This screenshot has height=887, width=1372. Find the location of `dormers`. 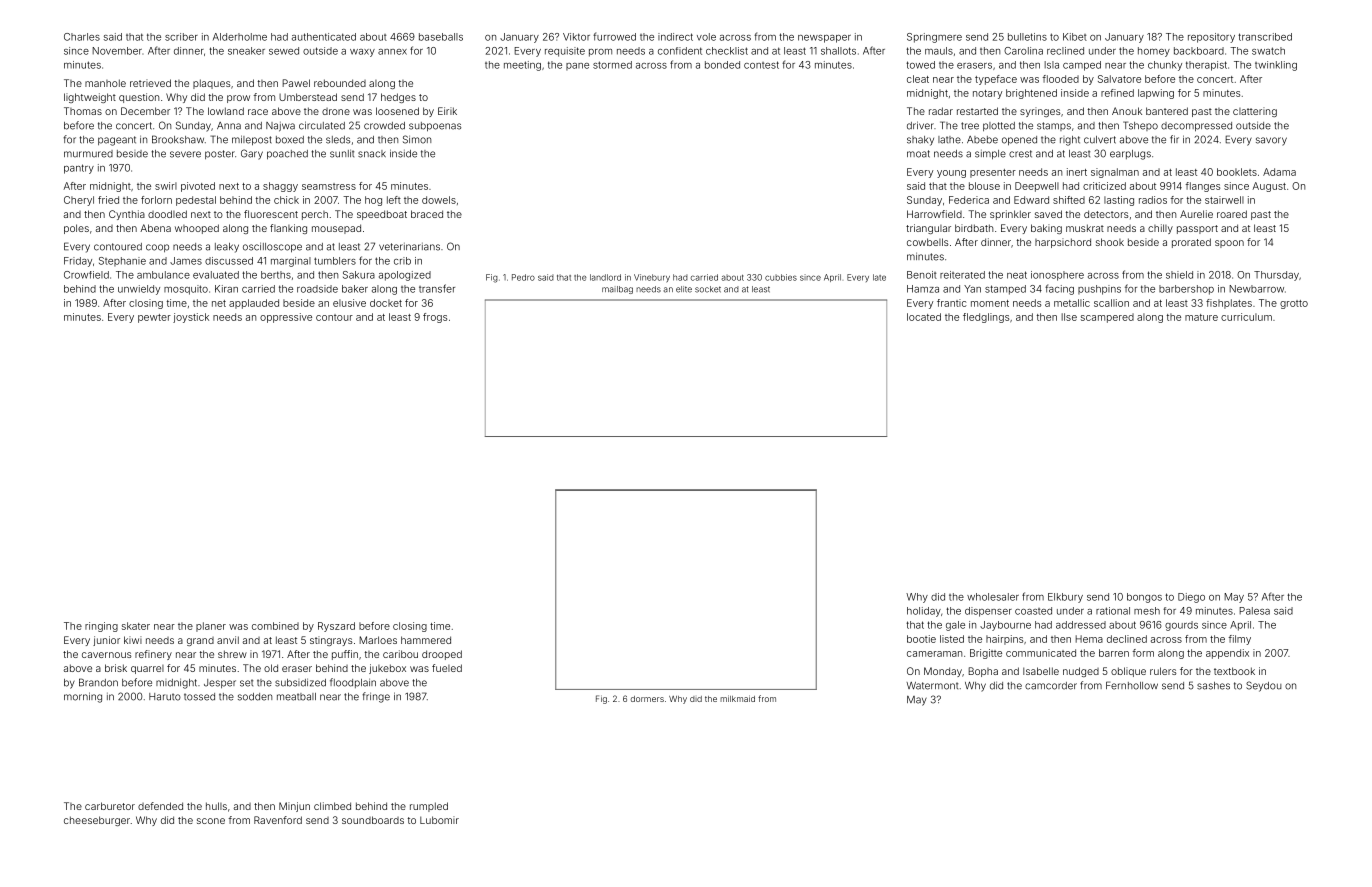

dormers is located at coordinates (647, 699).
